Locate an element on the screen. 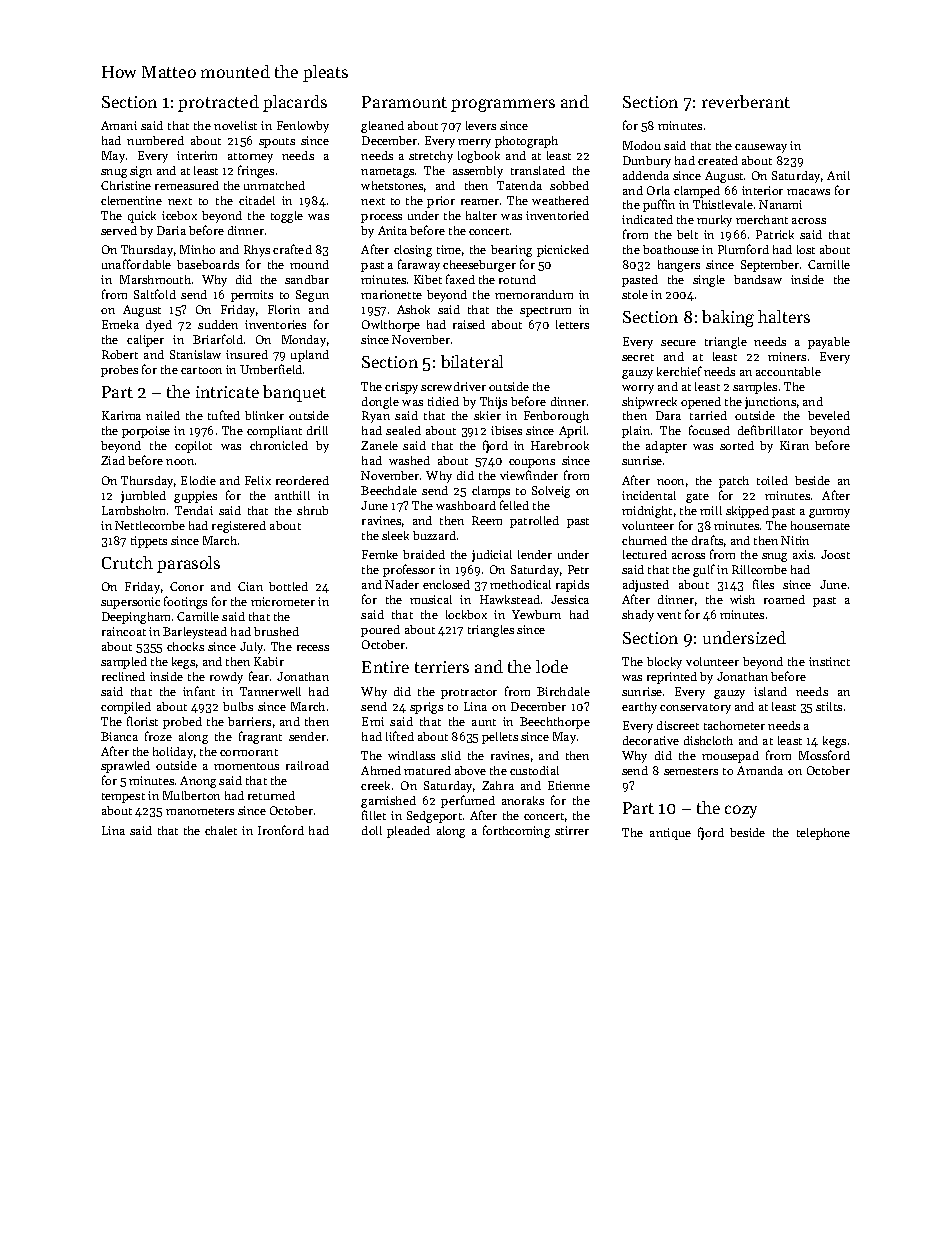 The image size is (952, 1233). Birchdale is located at coordinates (563, 691).
